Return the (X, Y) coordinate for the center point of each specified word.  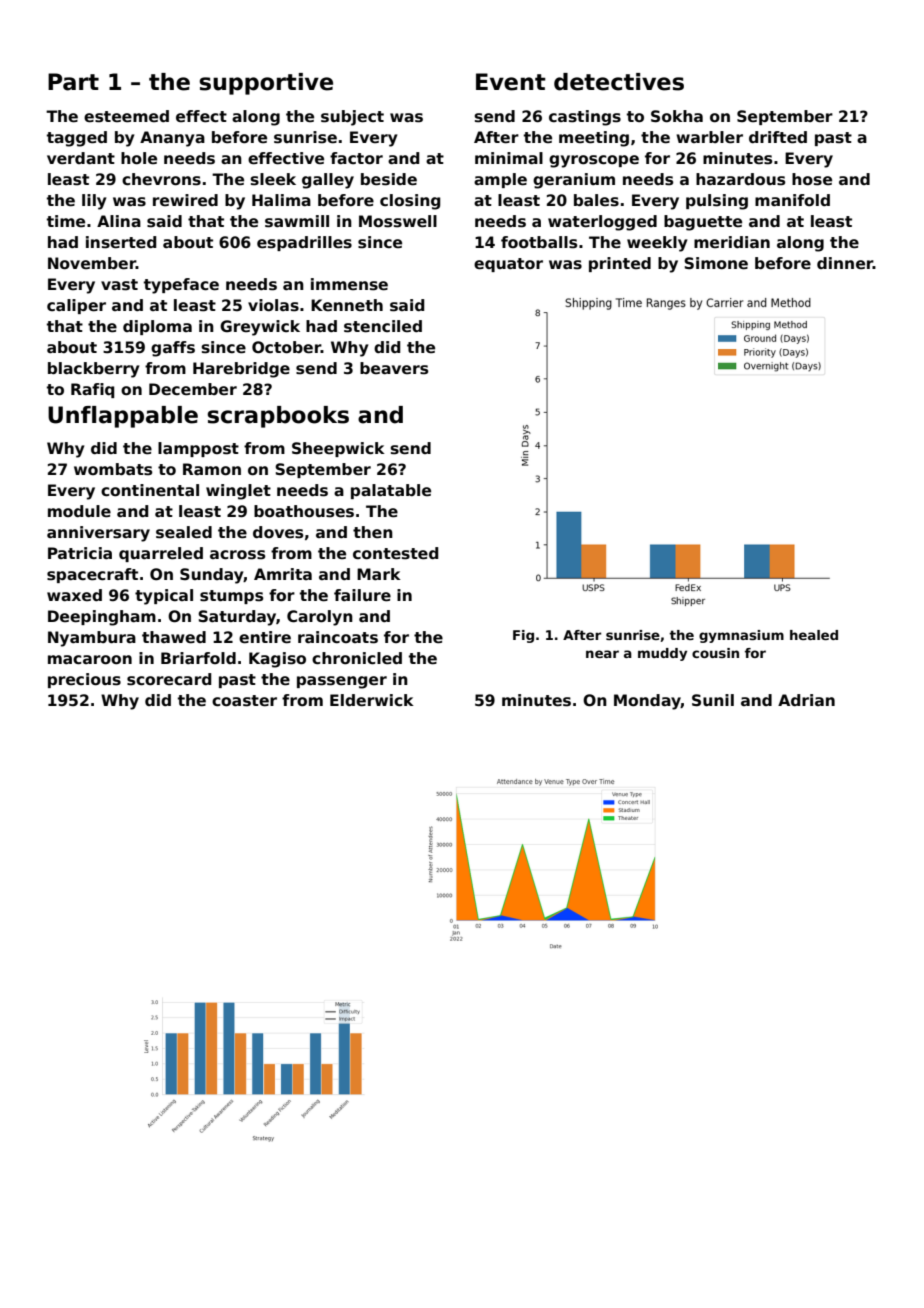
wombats (113, 469)
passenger (342, 682)
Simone (716, 263)
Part (73, 82)
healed (814, 635)
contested (395, 553)
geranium (574, 181)
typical (164, 597)
